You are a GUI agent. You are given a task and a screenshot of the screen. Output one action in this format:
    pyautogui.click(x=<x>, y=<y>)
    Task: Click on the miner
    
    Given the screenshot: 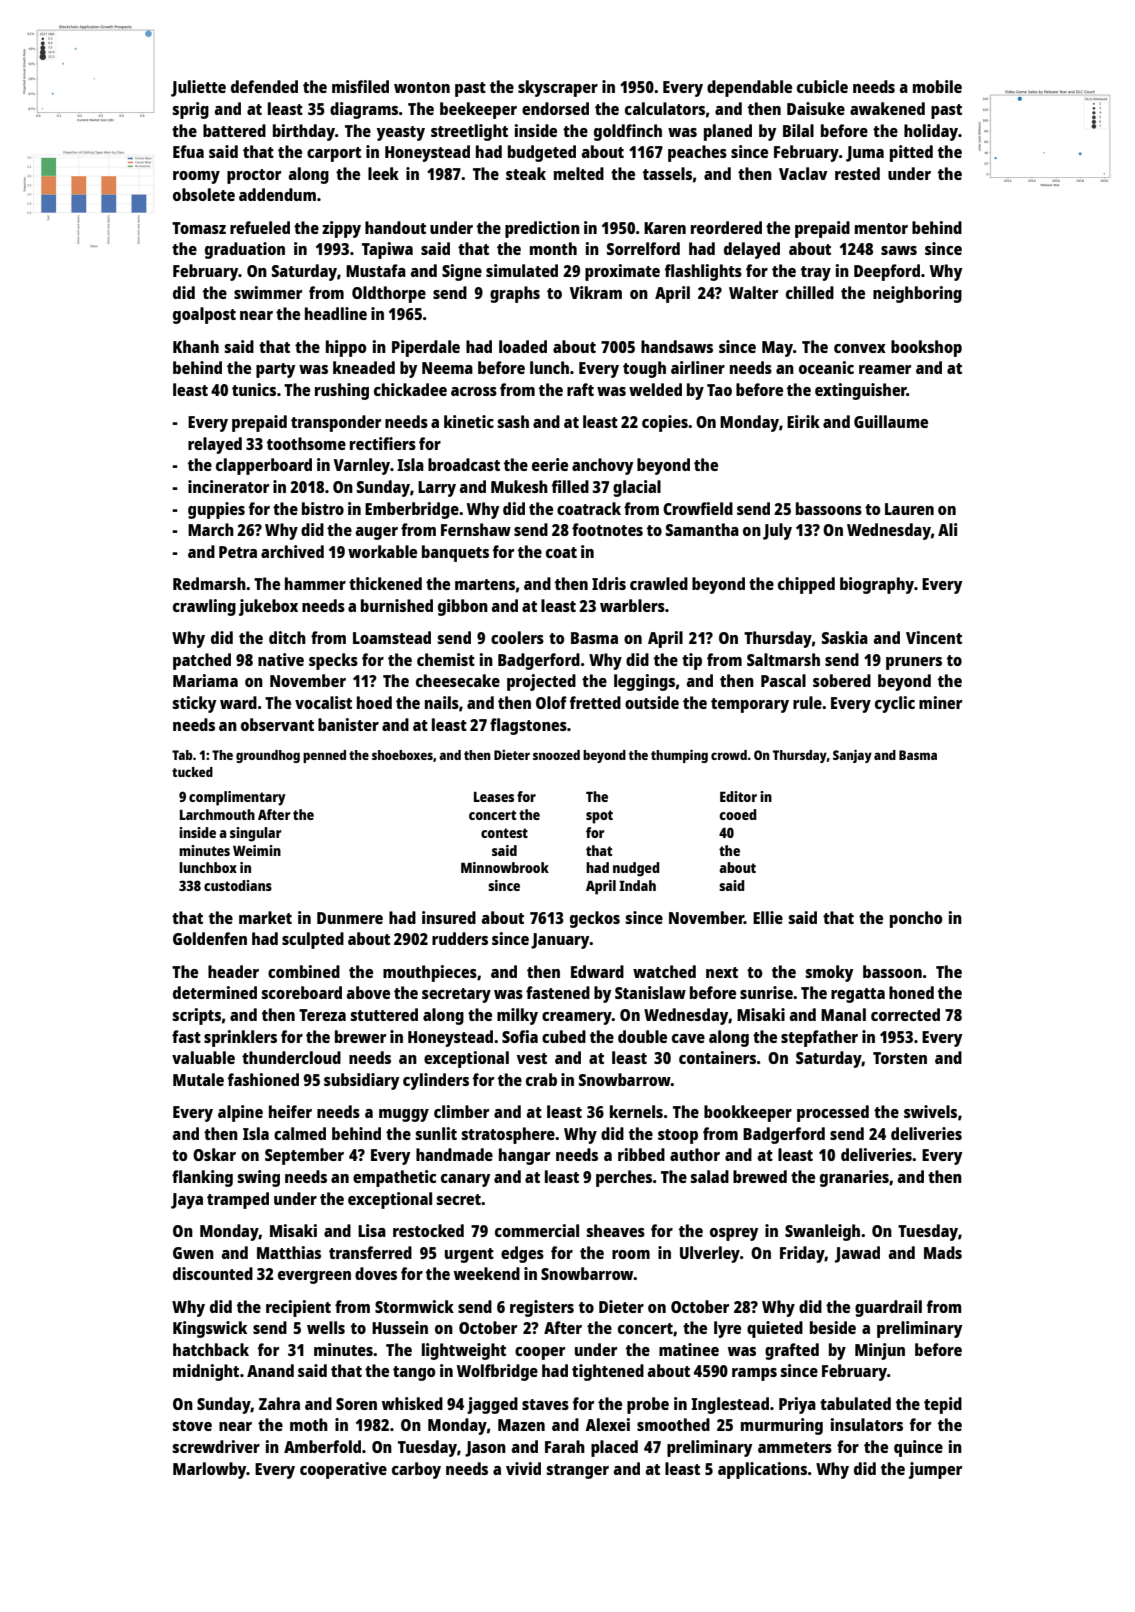 What is the action you would take?
    pyautogui.click(x=940, y=702)
